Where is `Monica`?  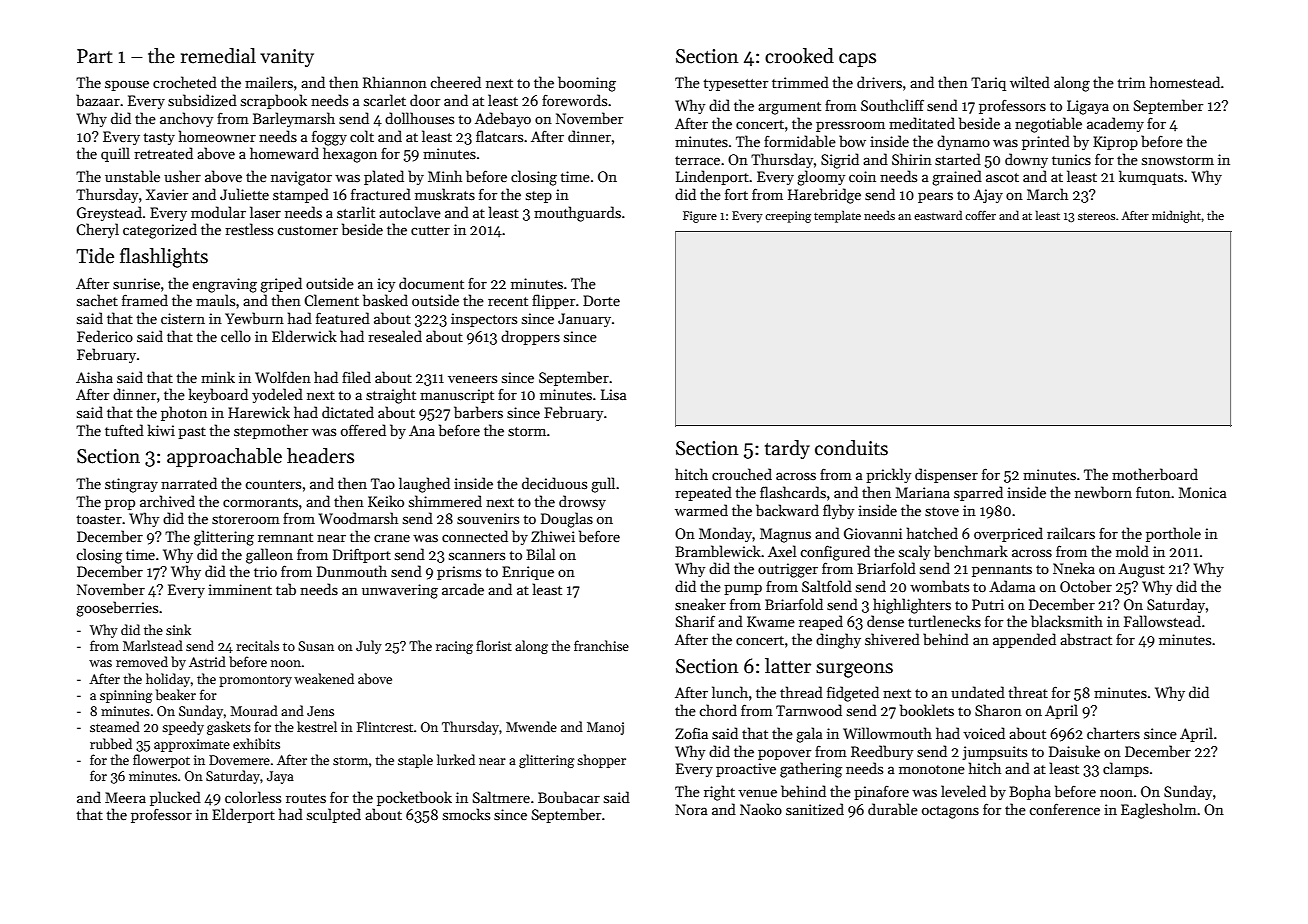 Monica is located at coordinates (1203, 492).
